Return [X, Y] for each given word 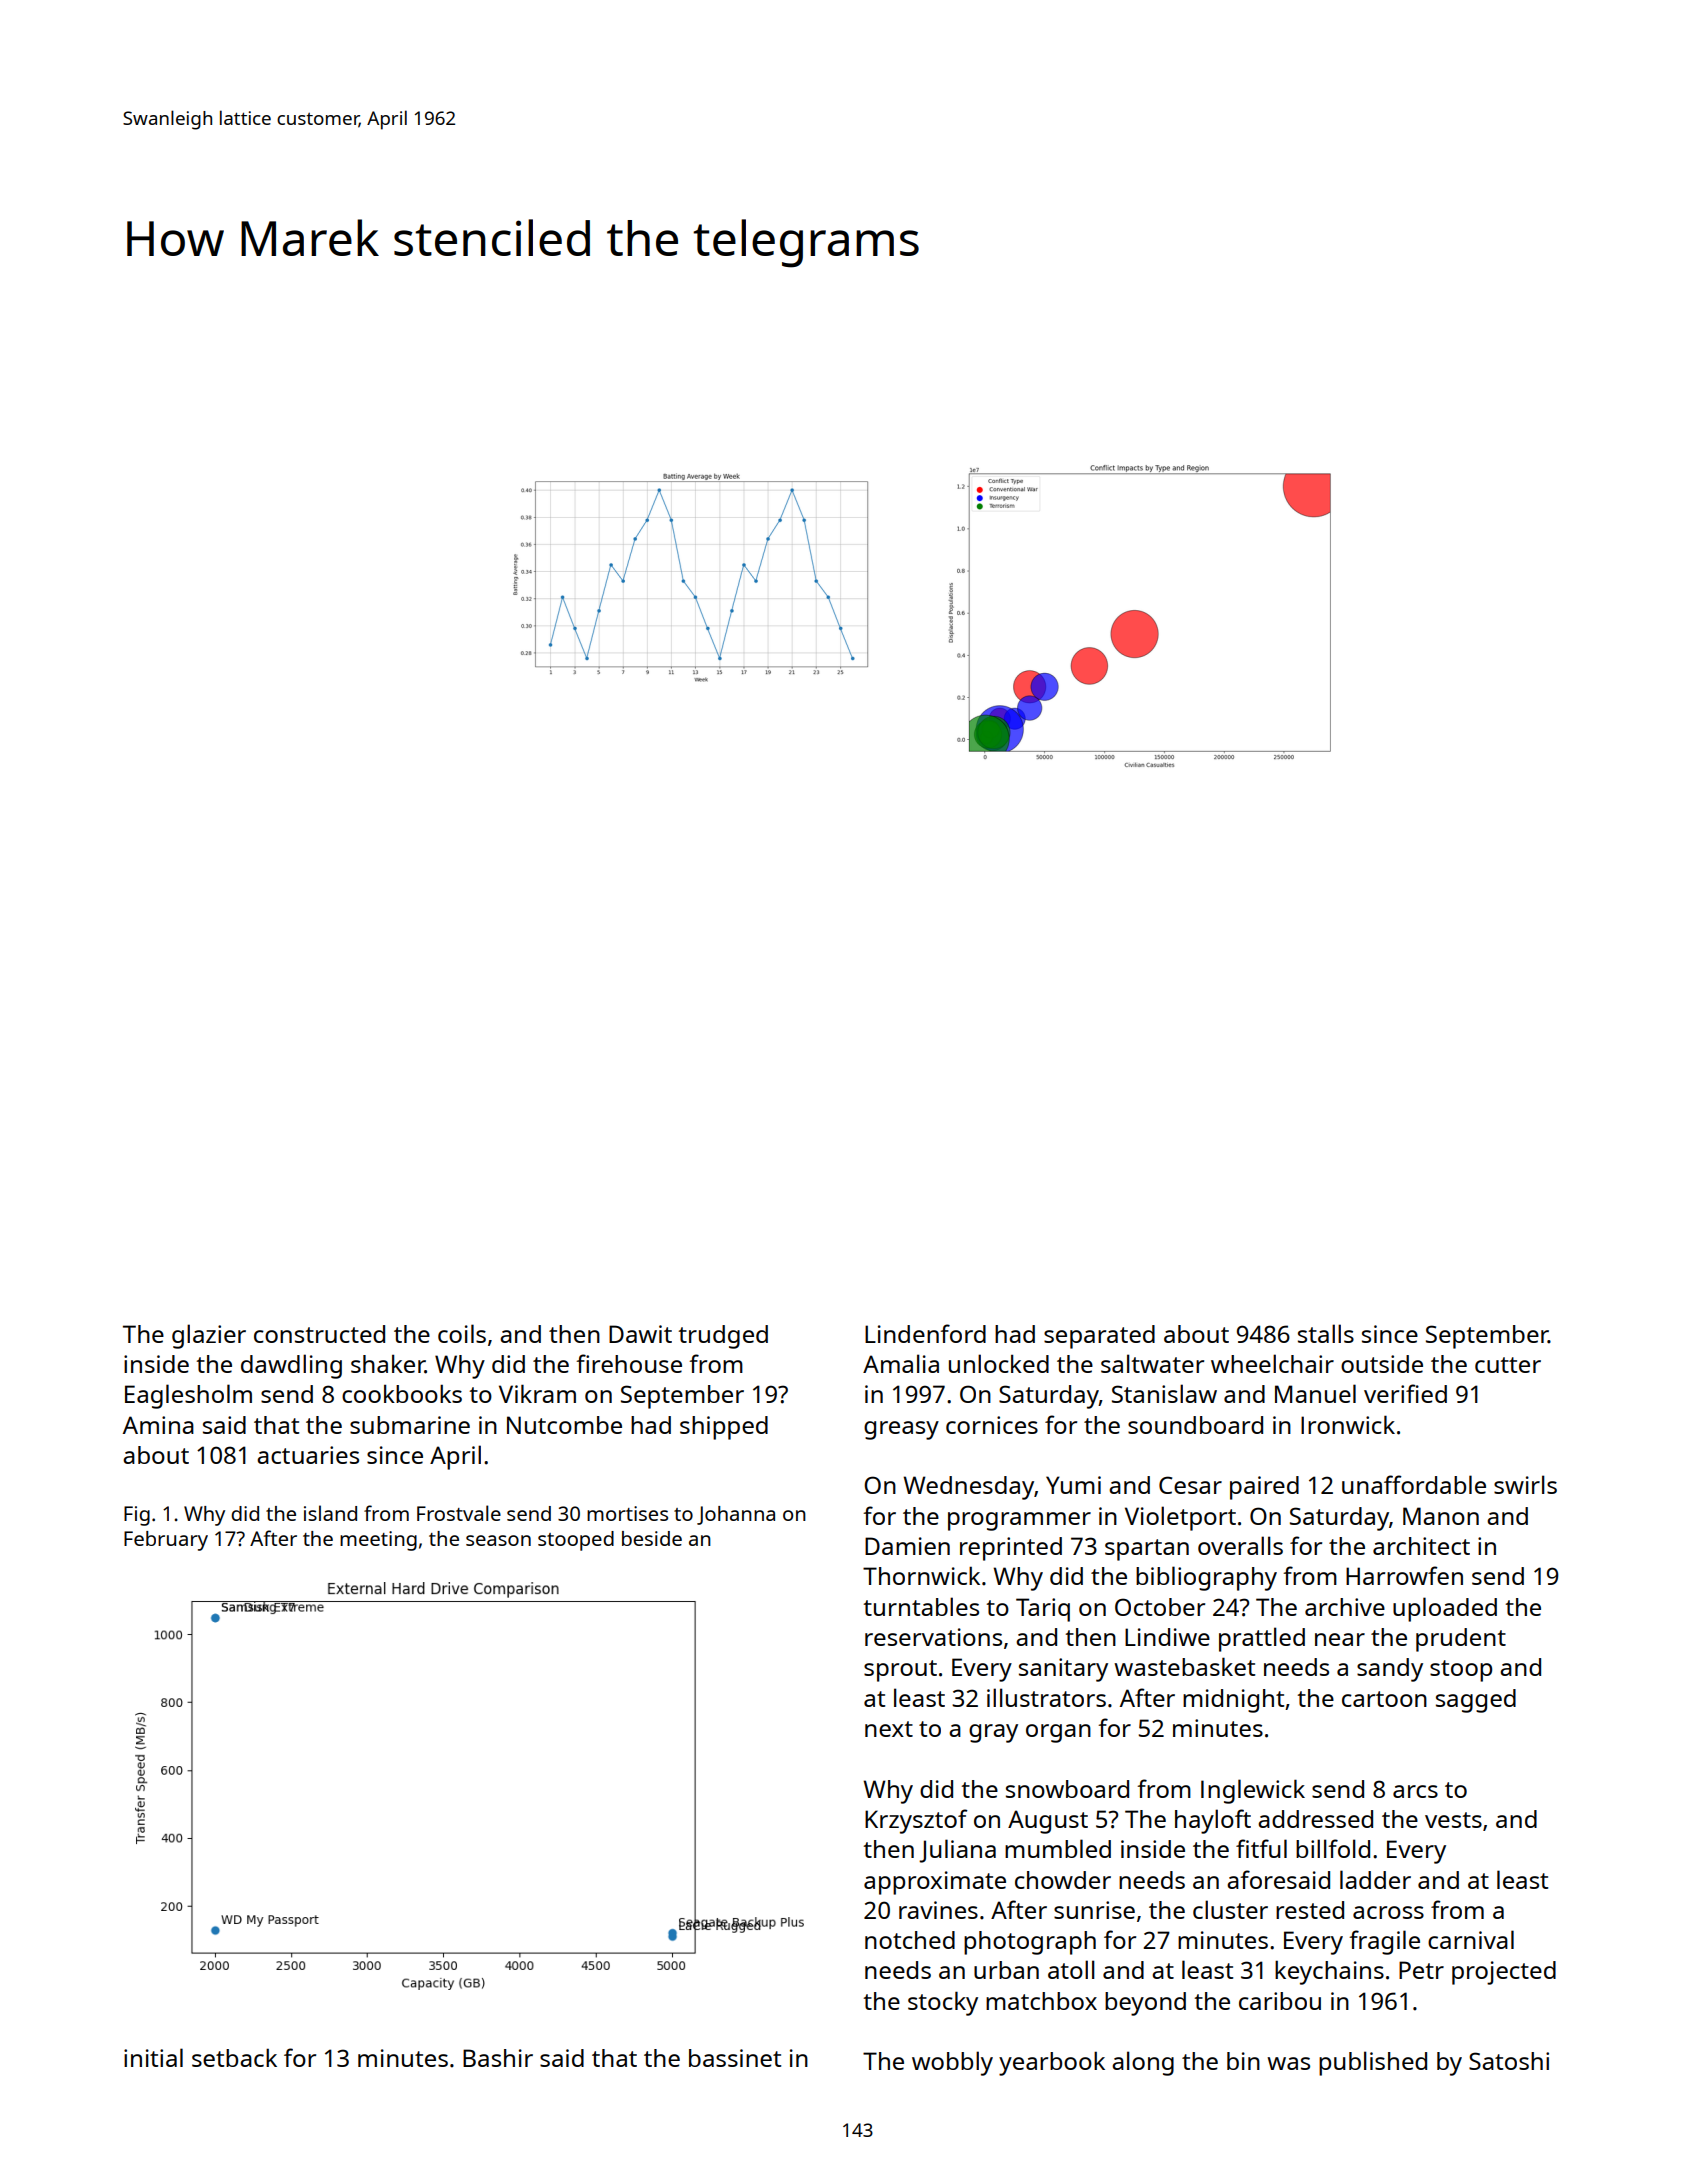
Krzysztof [916, 1821]
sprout [900, 1671]
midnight [1233, 1701]
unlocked [999, 1363]
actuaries [308, 1455]
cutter [1508, 1365]
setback [234, 2057]
